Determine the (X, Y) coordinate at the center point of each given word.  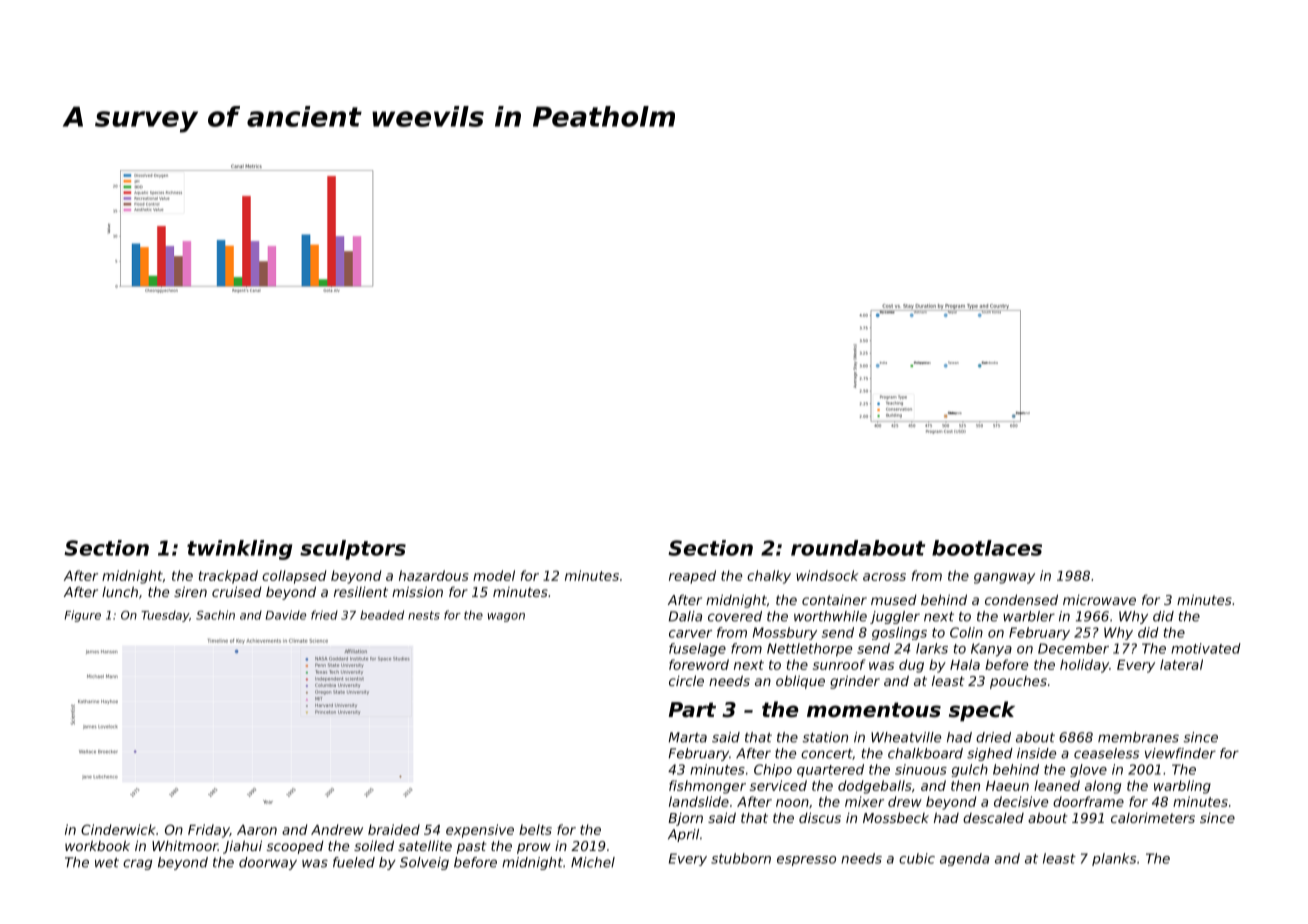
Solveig (424, 863)
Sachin (215, 615)
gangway (1004, 578)
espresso (806, 861)
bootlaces (987, 548)
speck (982, 711)
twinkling (239, 550)
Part (692, 709)
